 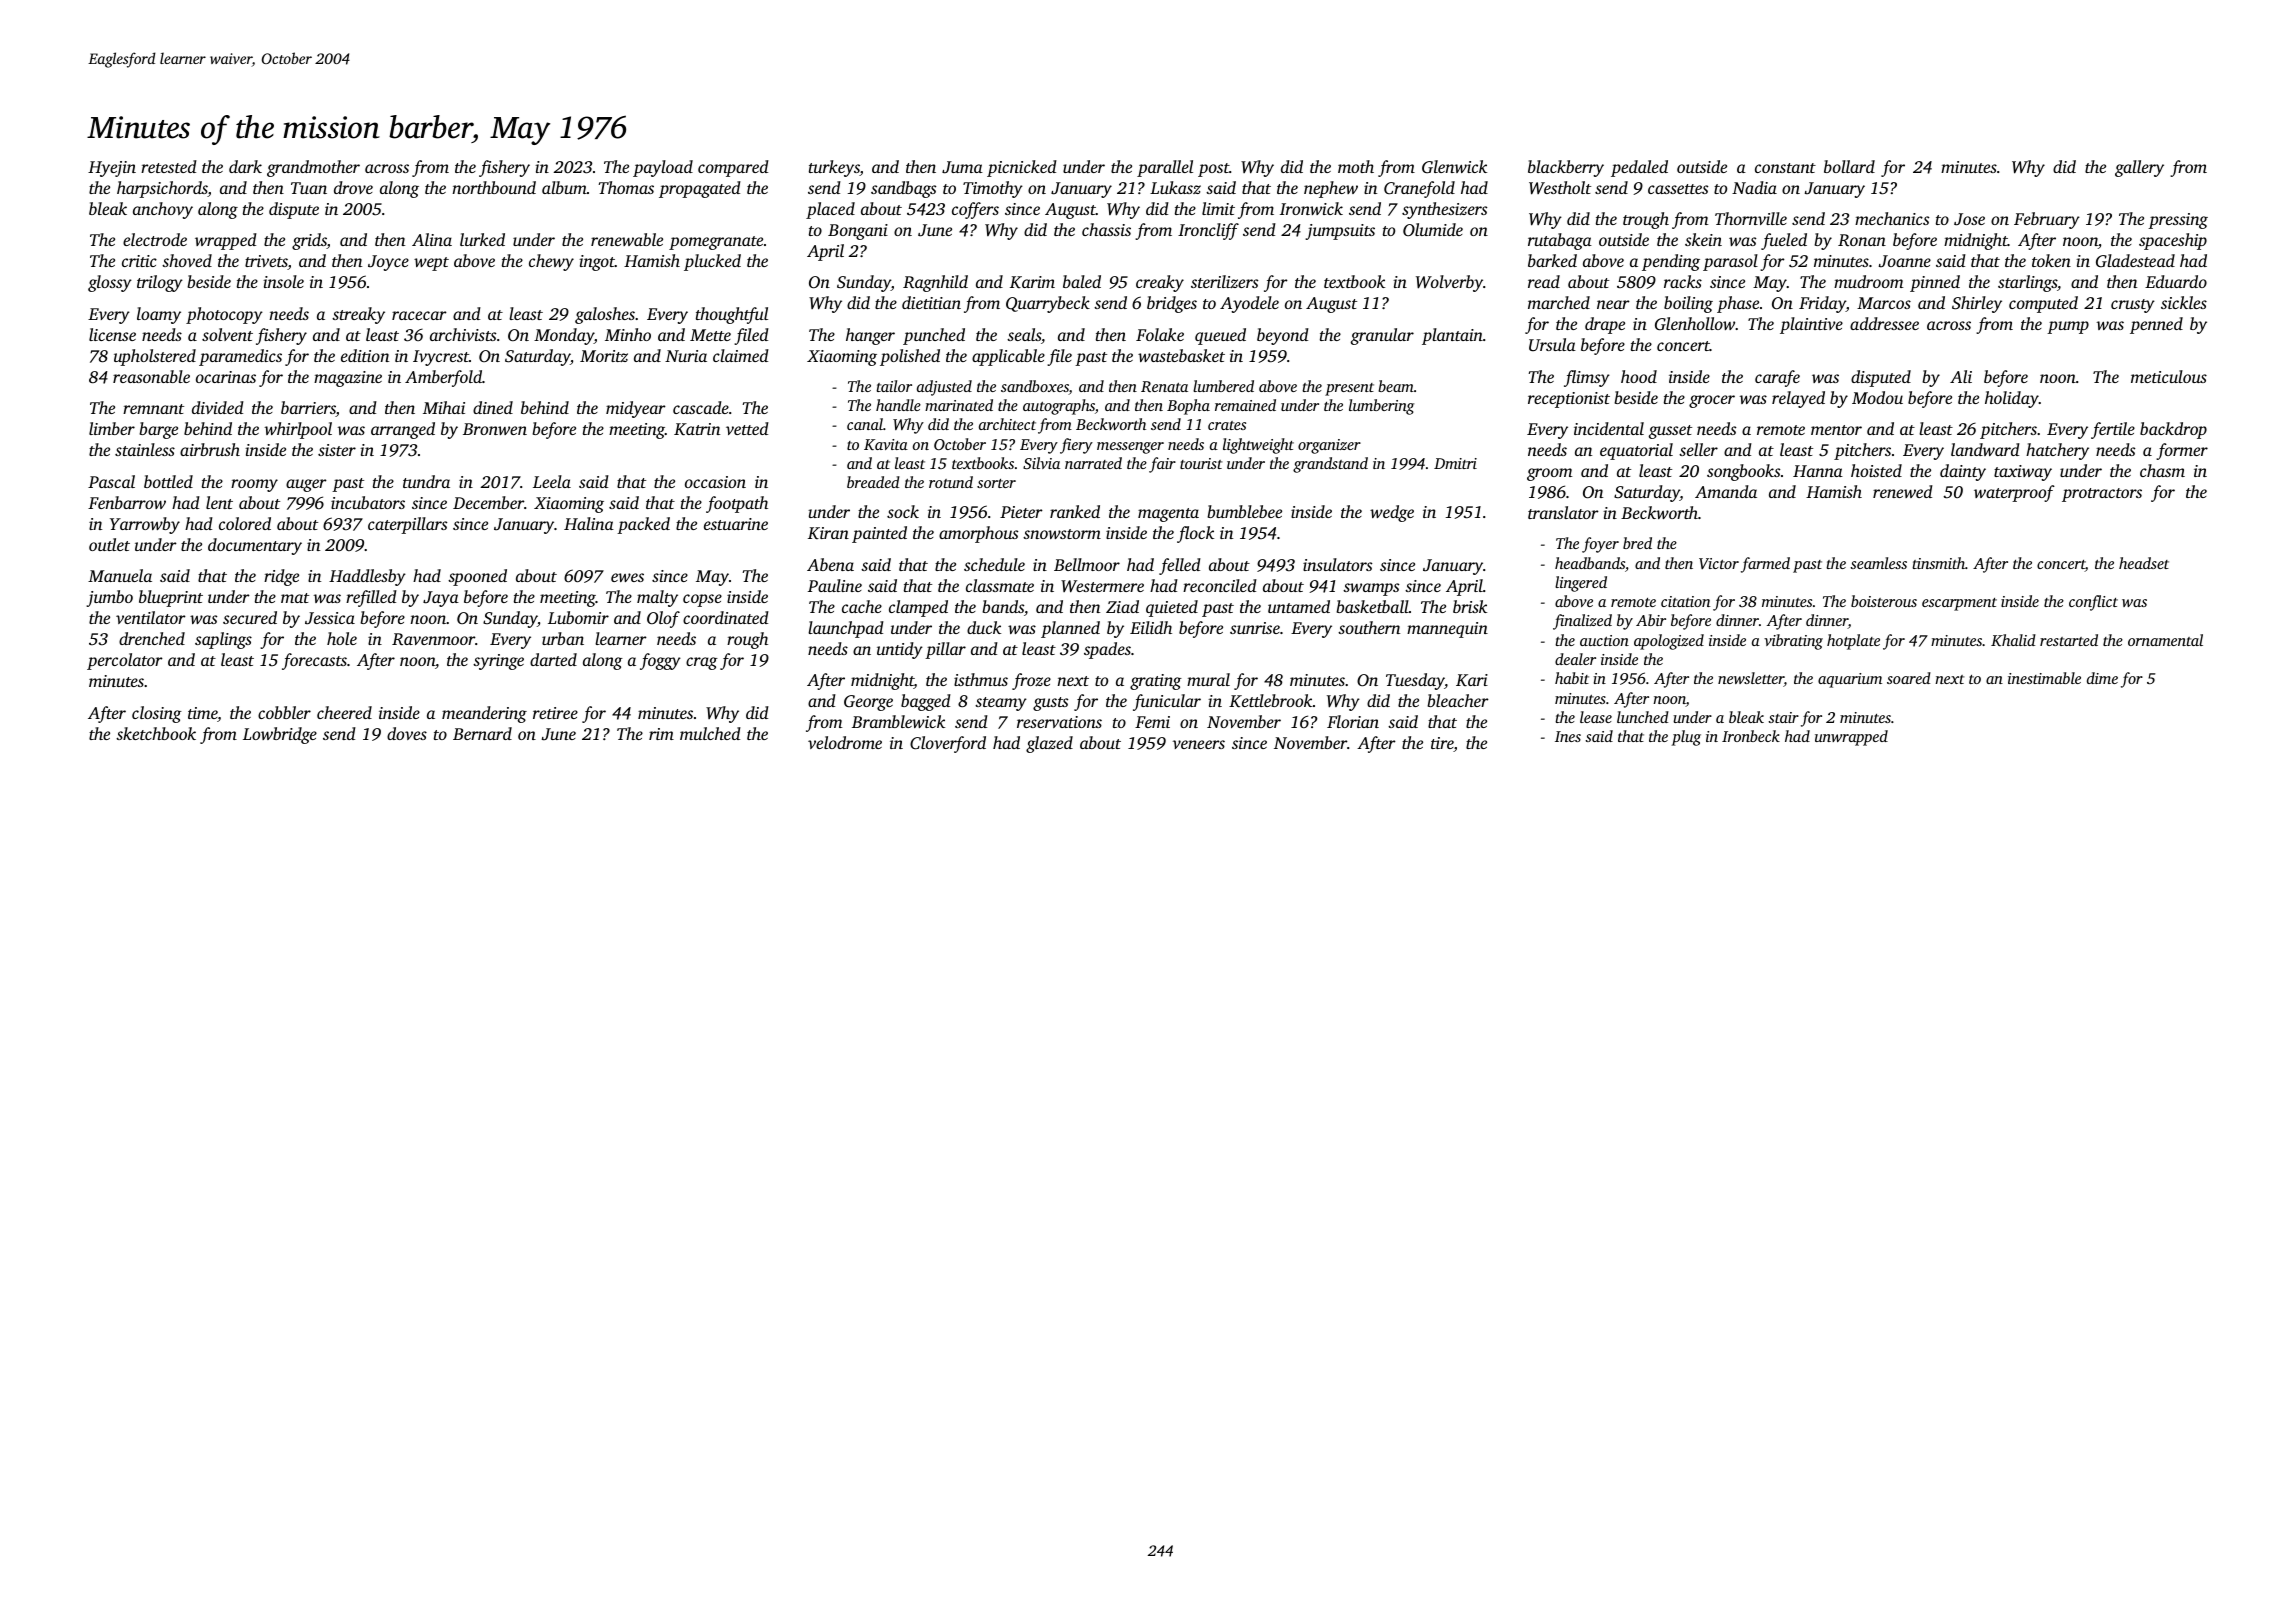 What do you see at coordinates (224, 315) in the screenshot?
I see `photocopy` at bounding box center [224, 315].
